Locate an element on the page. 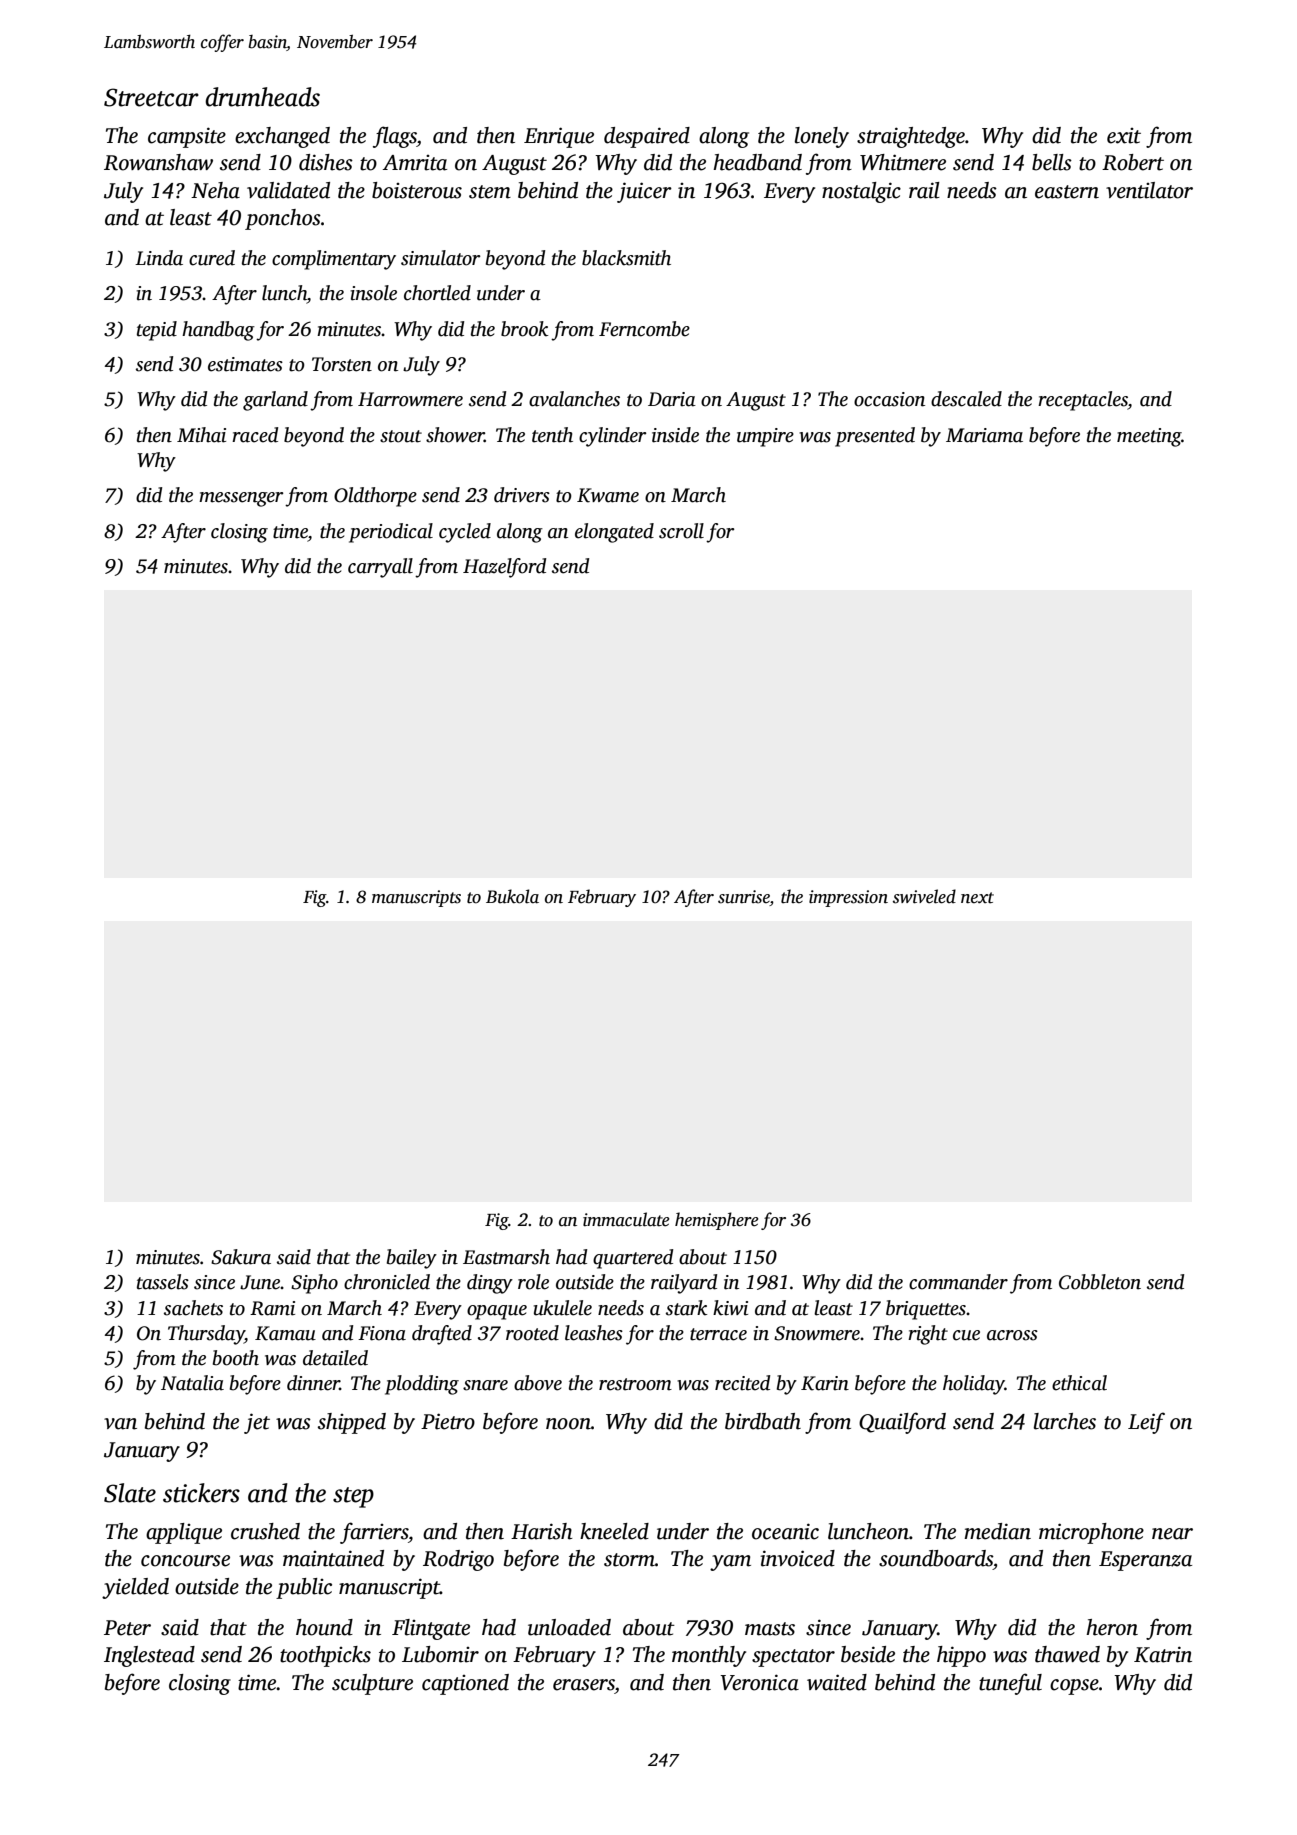 The height and width of the image is (1835, 1297). scroll is located at coordinates (681, 531).
